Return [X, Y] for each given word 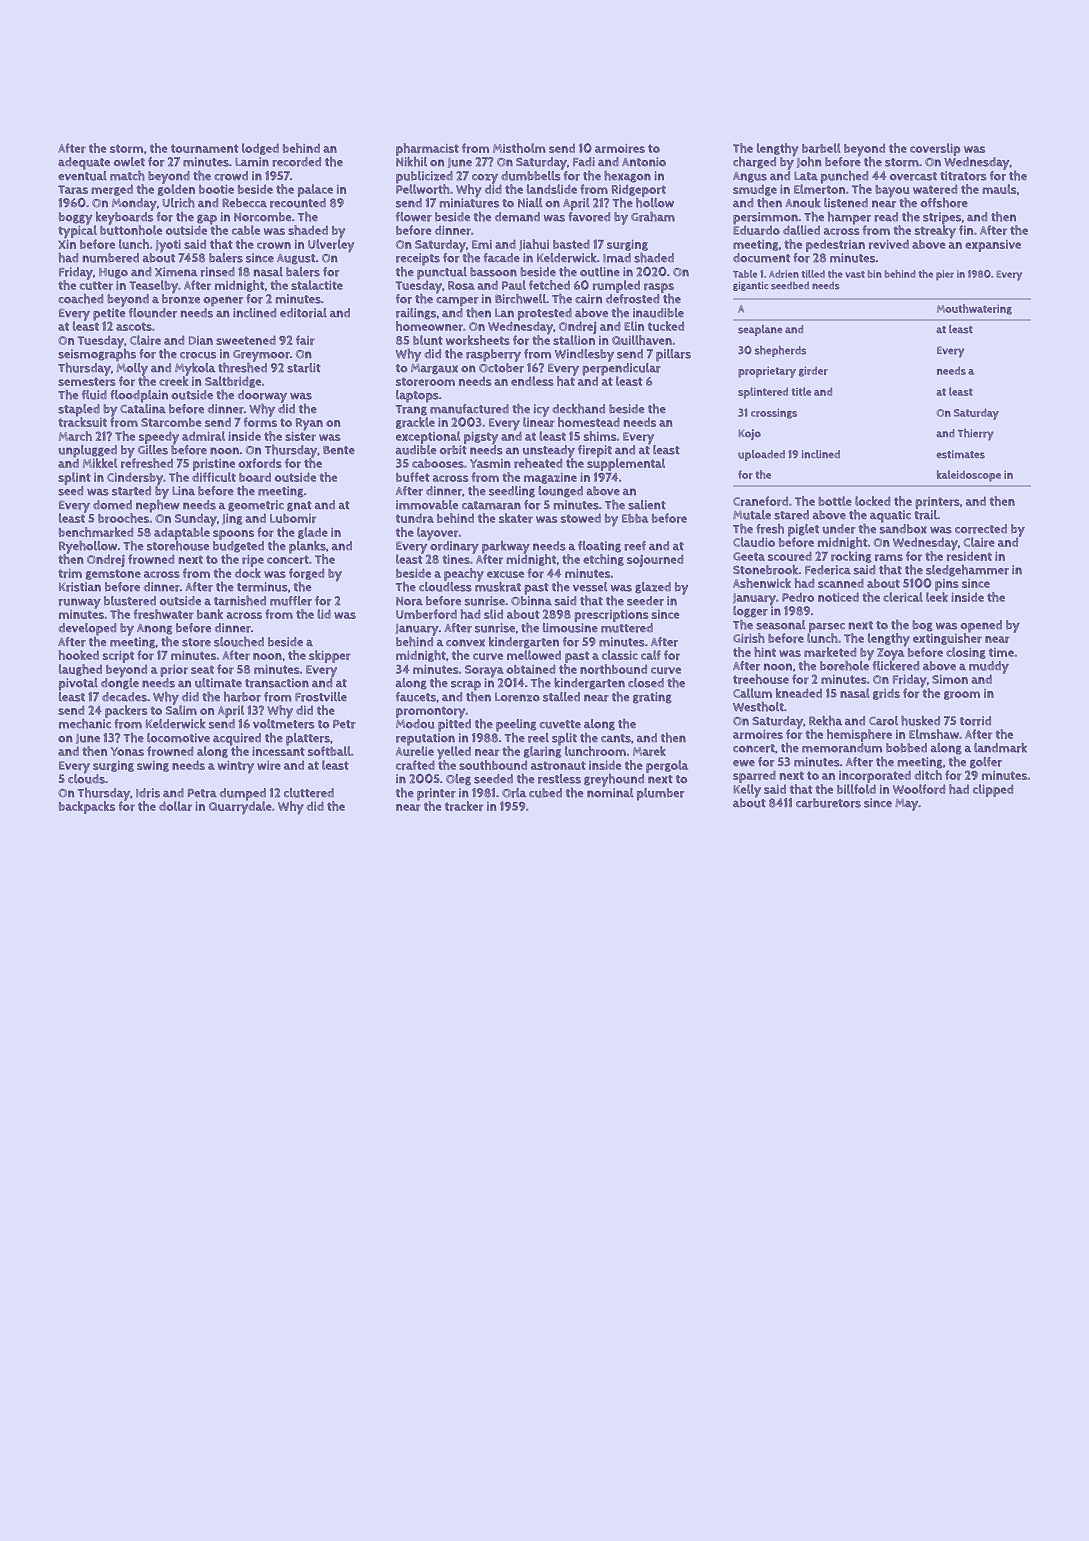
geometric [256, 506]
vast [855, 274]
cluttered [309, 793]
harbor [242, 697]
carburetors [828, 803]
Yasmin [490, 463]
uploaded [761, 455]
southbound [493, 765]
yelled [454, 753]
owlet [129, 162]
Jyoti [168, 246]
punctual [442, 273]
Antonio [644, 162]
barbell [821, 148]
